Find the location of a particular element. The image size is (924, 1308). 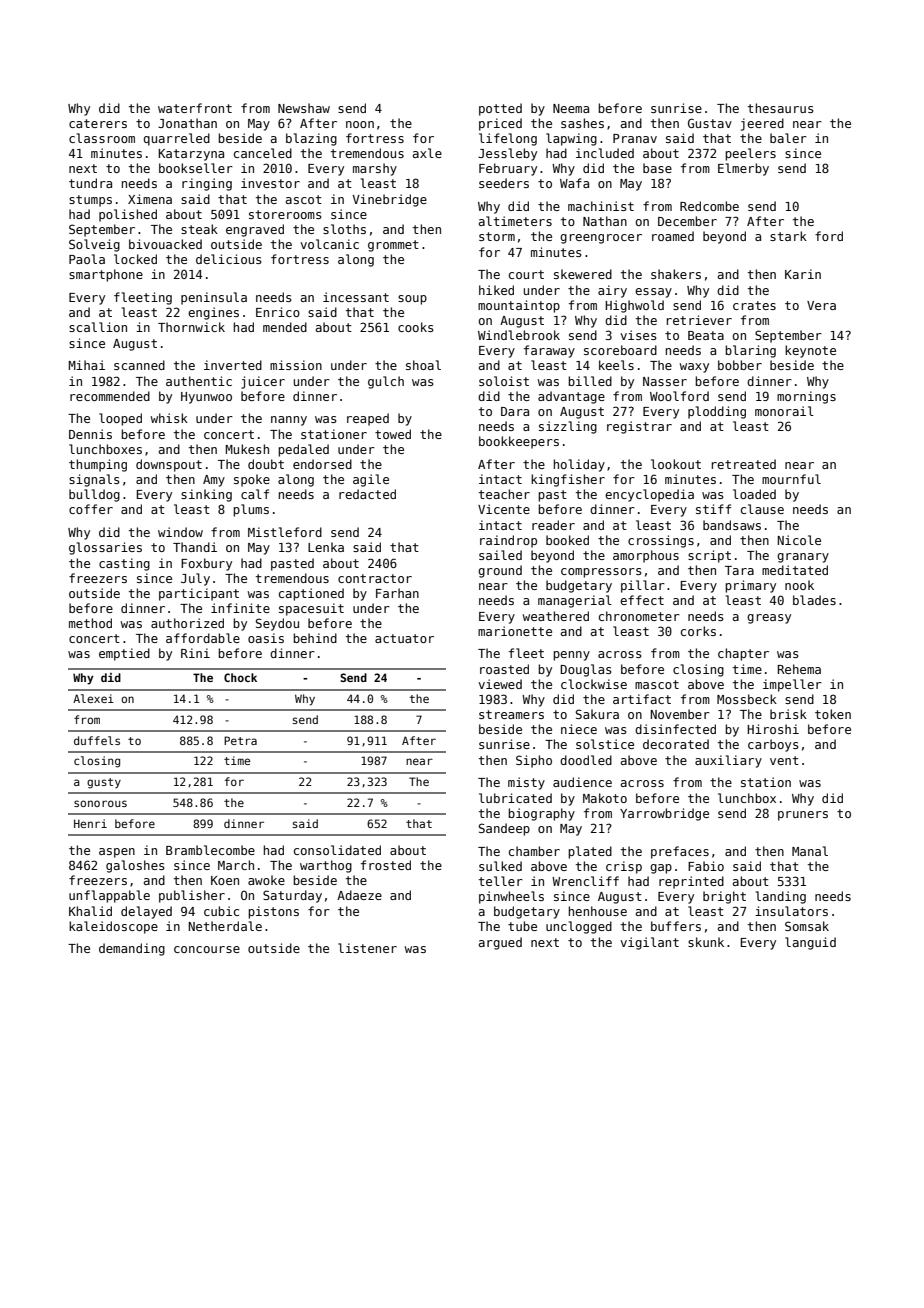

Neema is located at coordinates (571, 108).
